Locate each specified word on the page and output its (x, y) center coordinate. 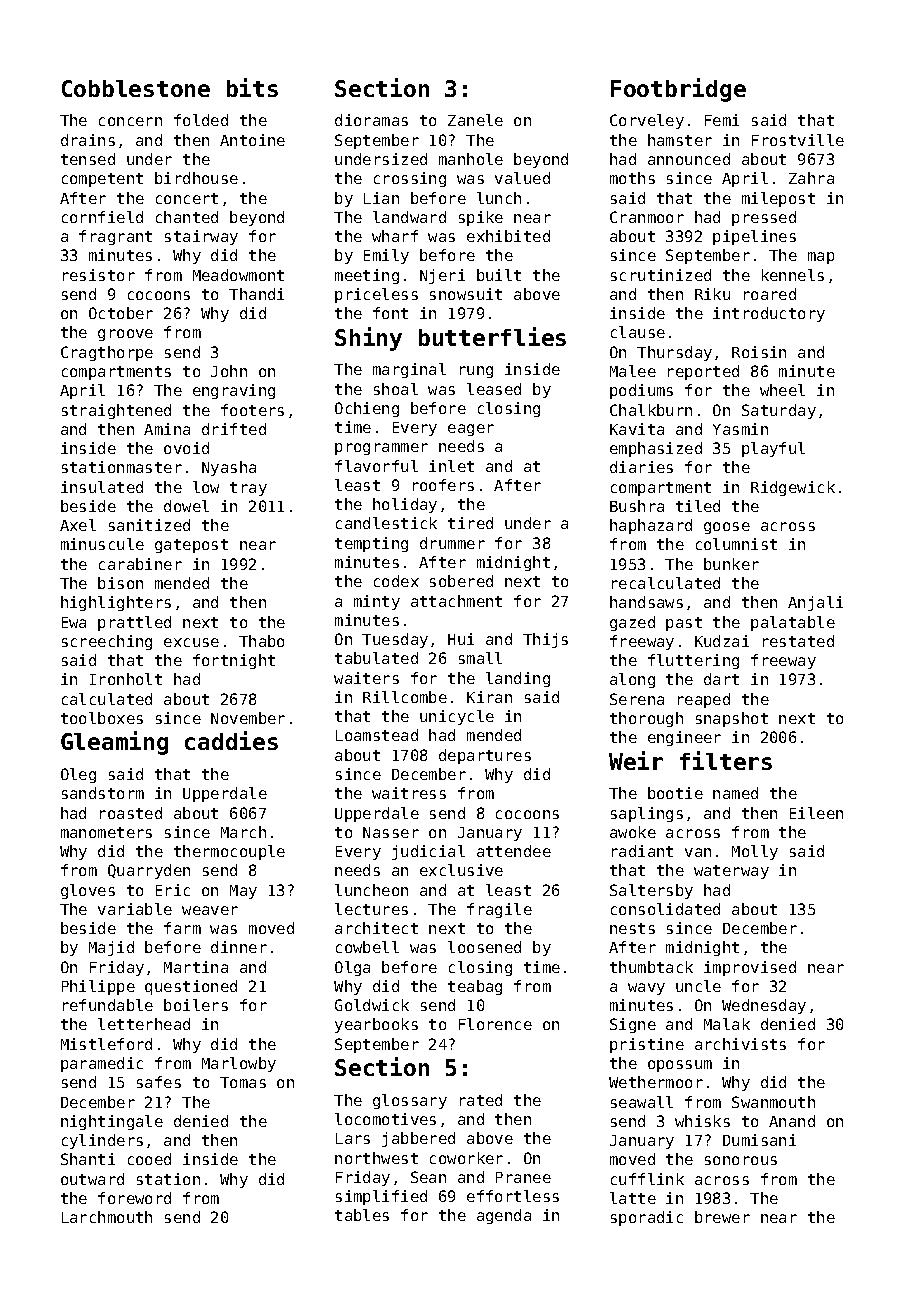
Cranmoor (647, 217)
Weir (636, 760)
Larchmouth (107, 1217)
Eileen (816, 813)
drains (88, 140)
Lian (381, 198)
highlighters (116, 603)
